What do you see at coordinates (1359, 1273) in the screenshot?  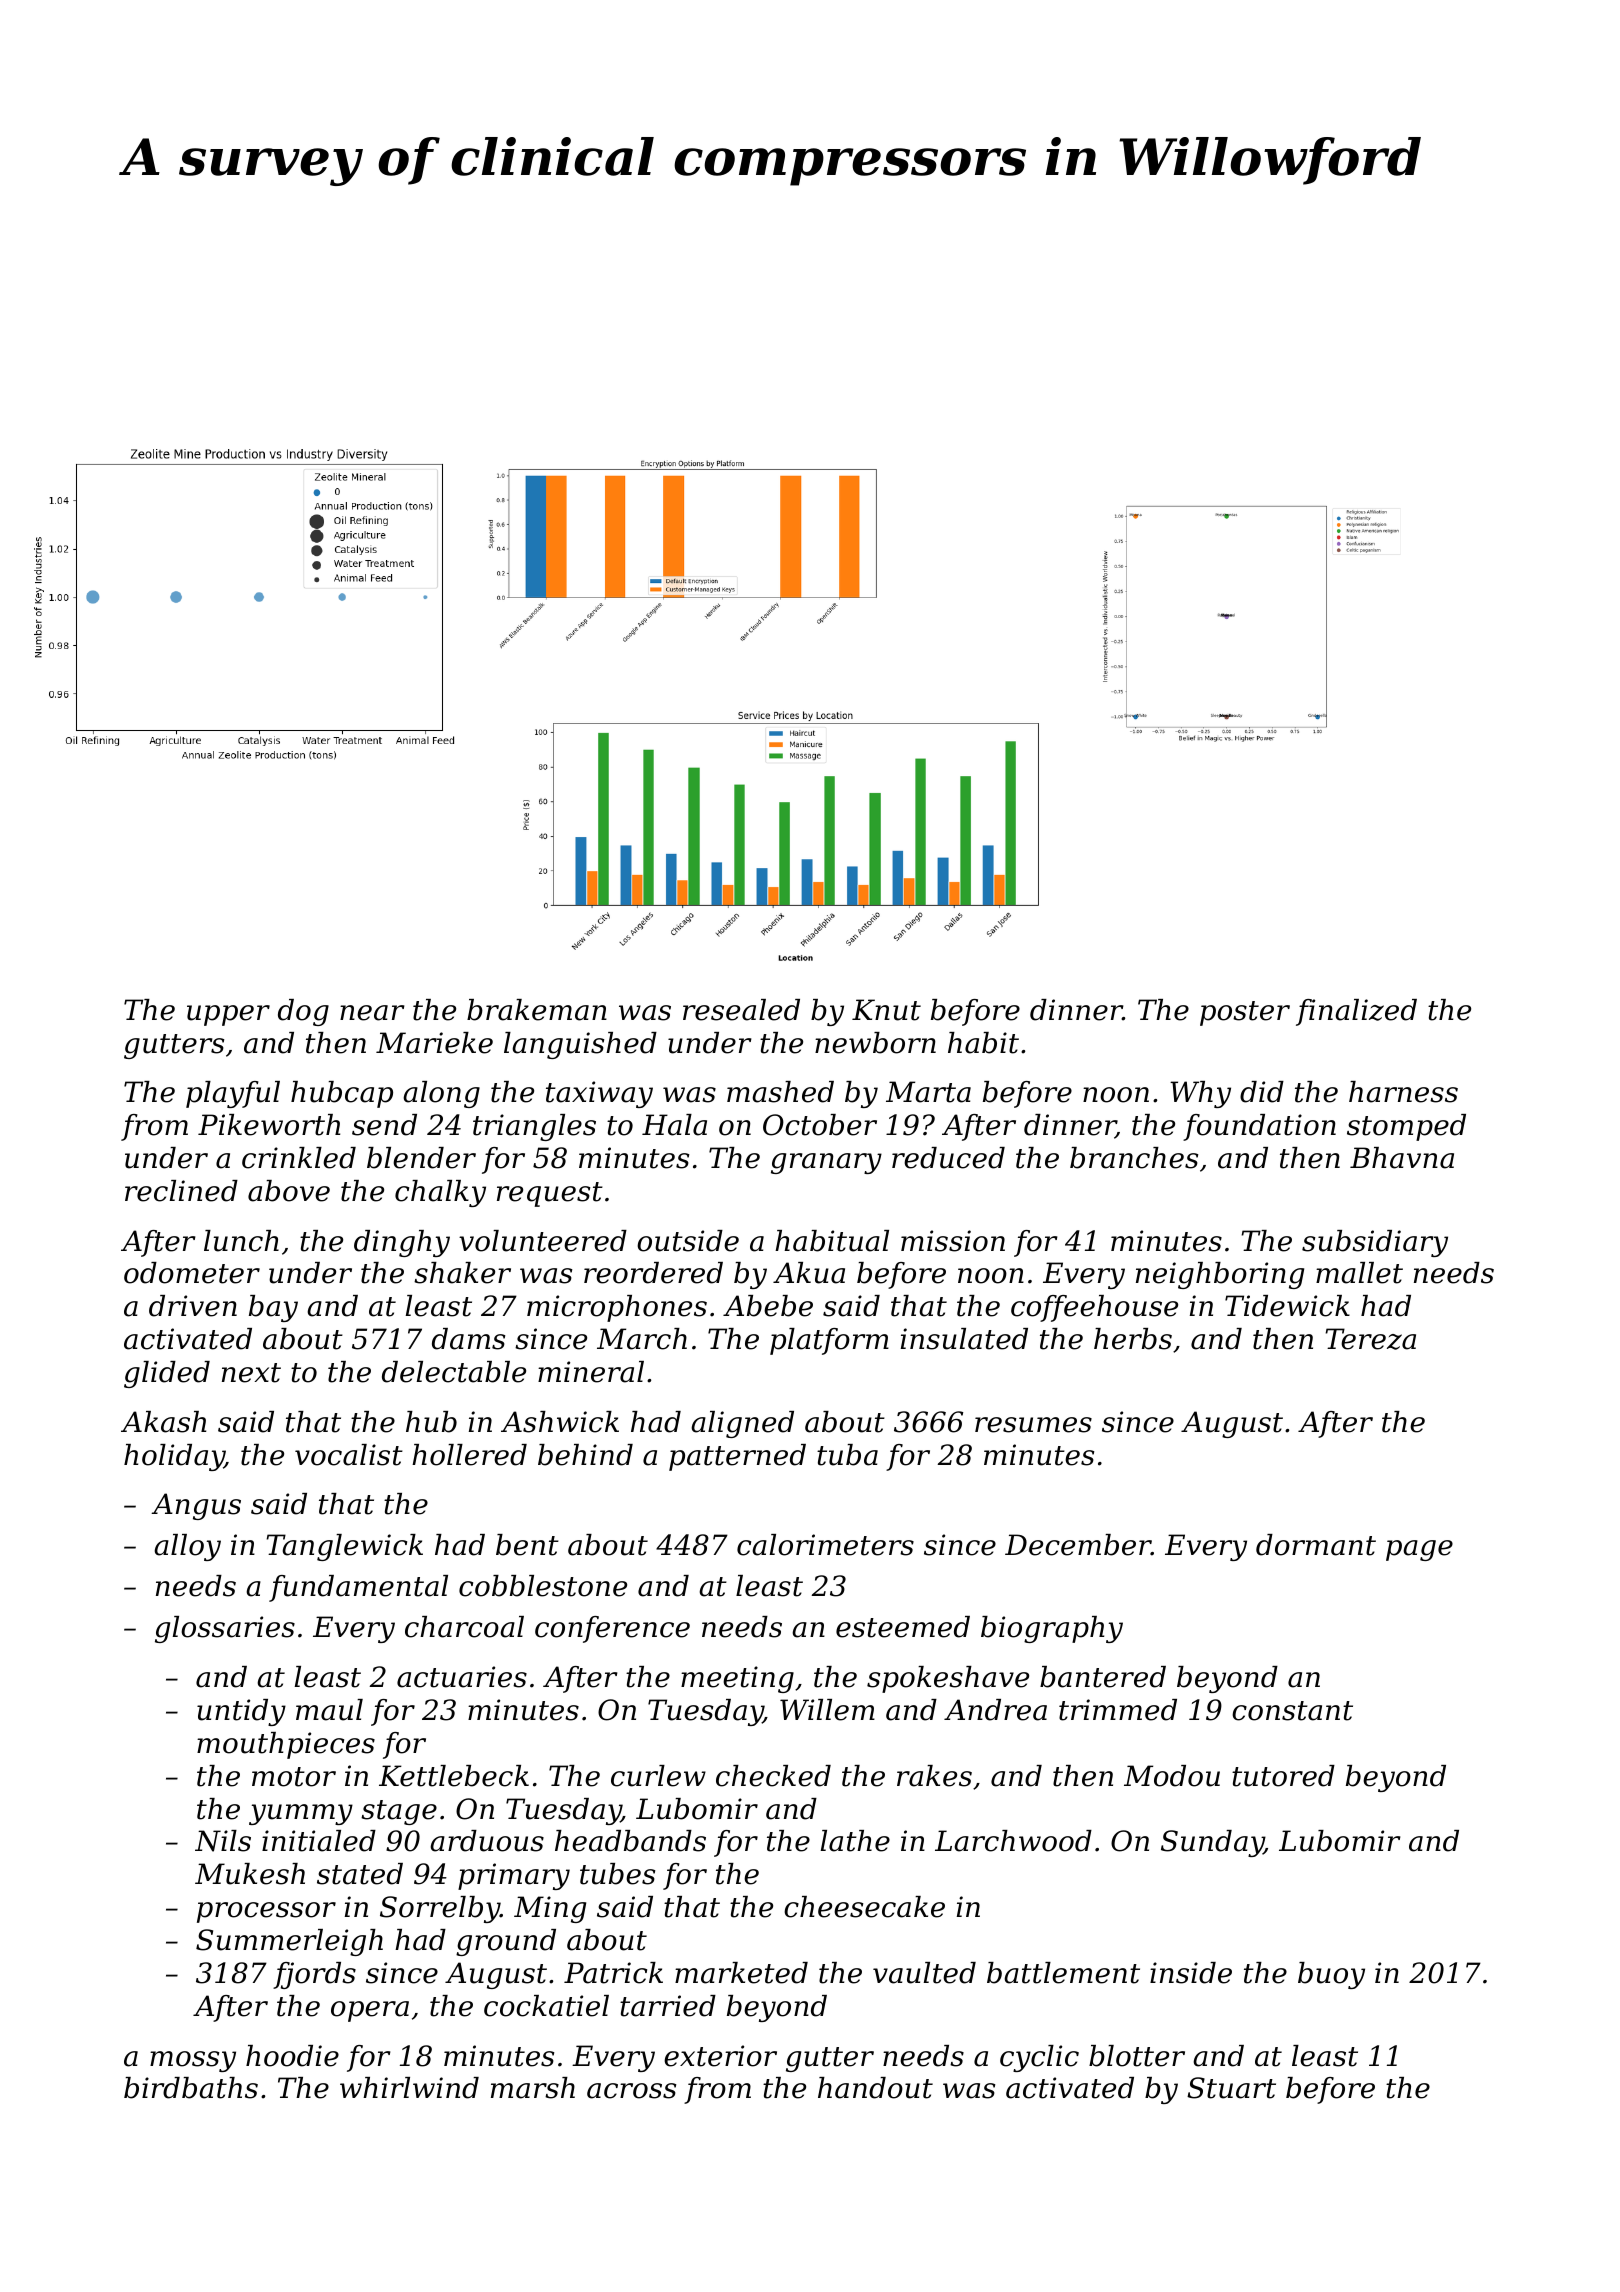 I see `mallet` at bounding box center [1359, 1273].
